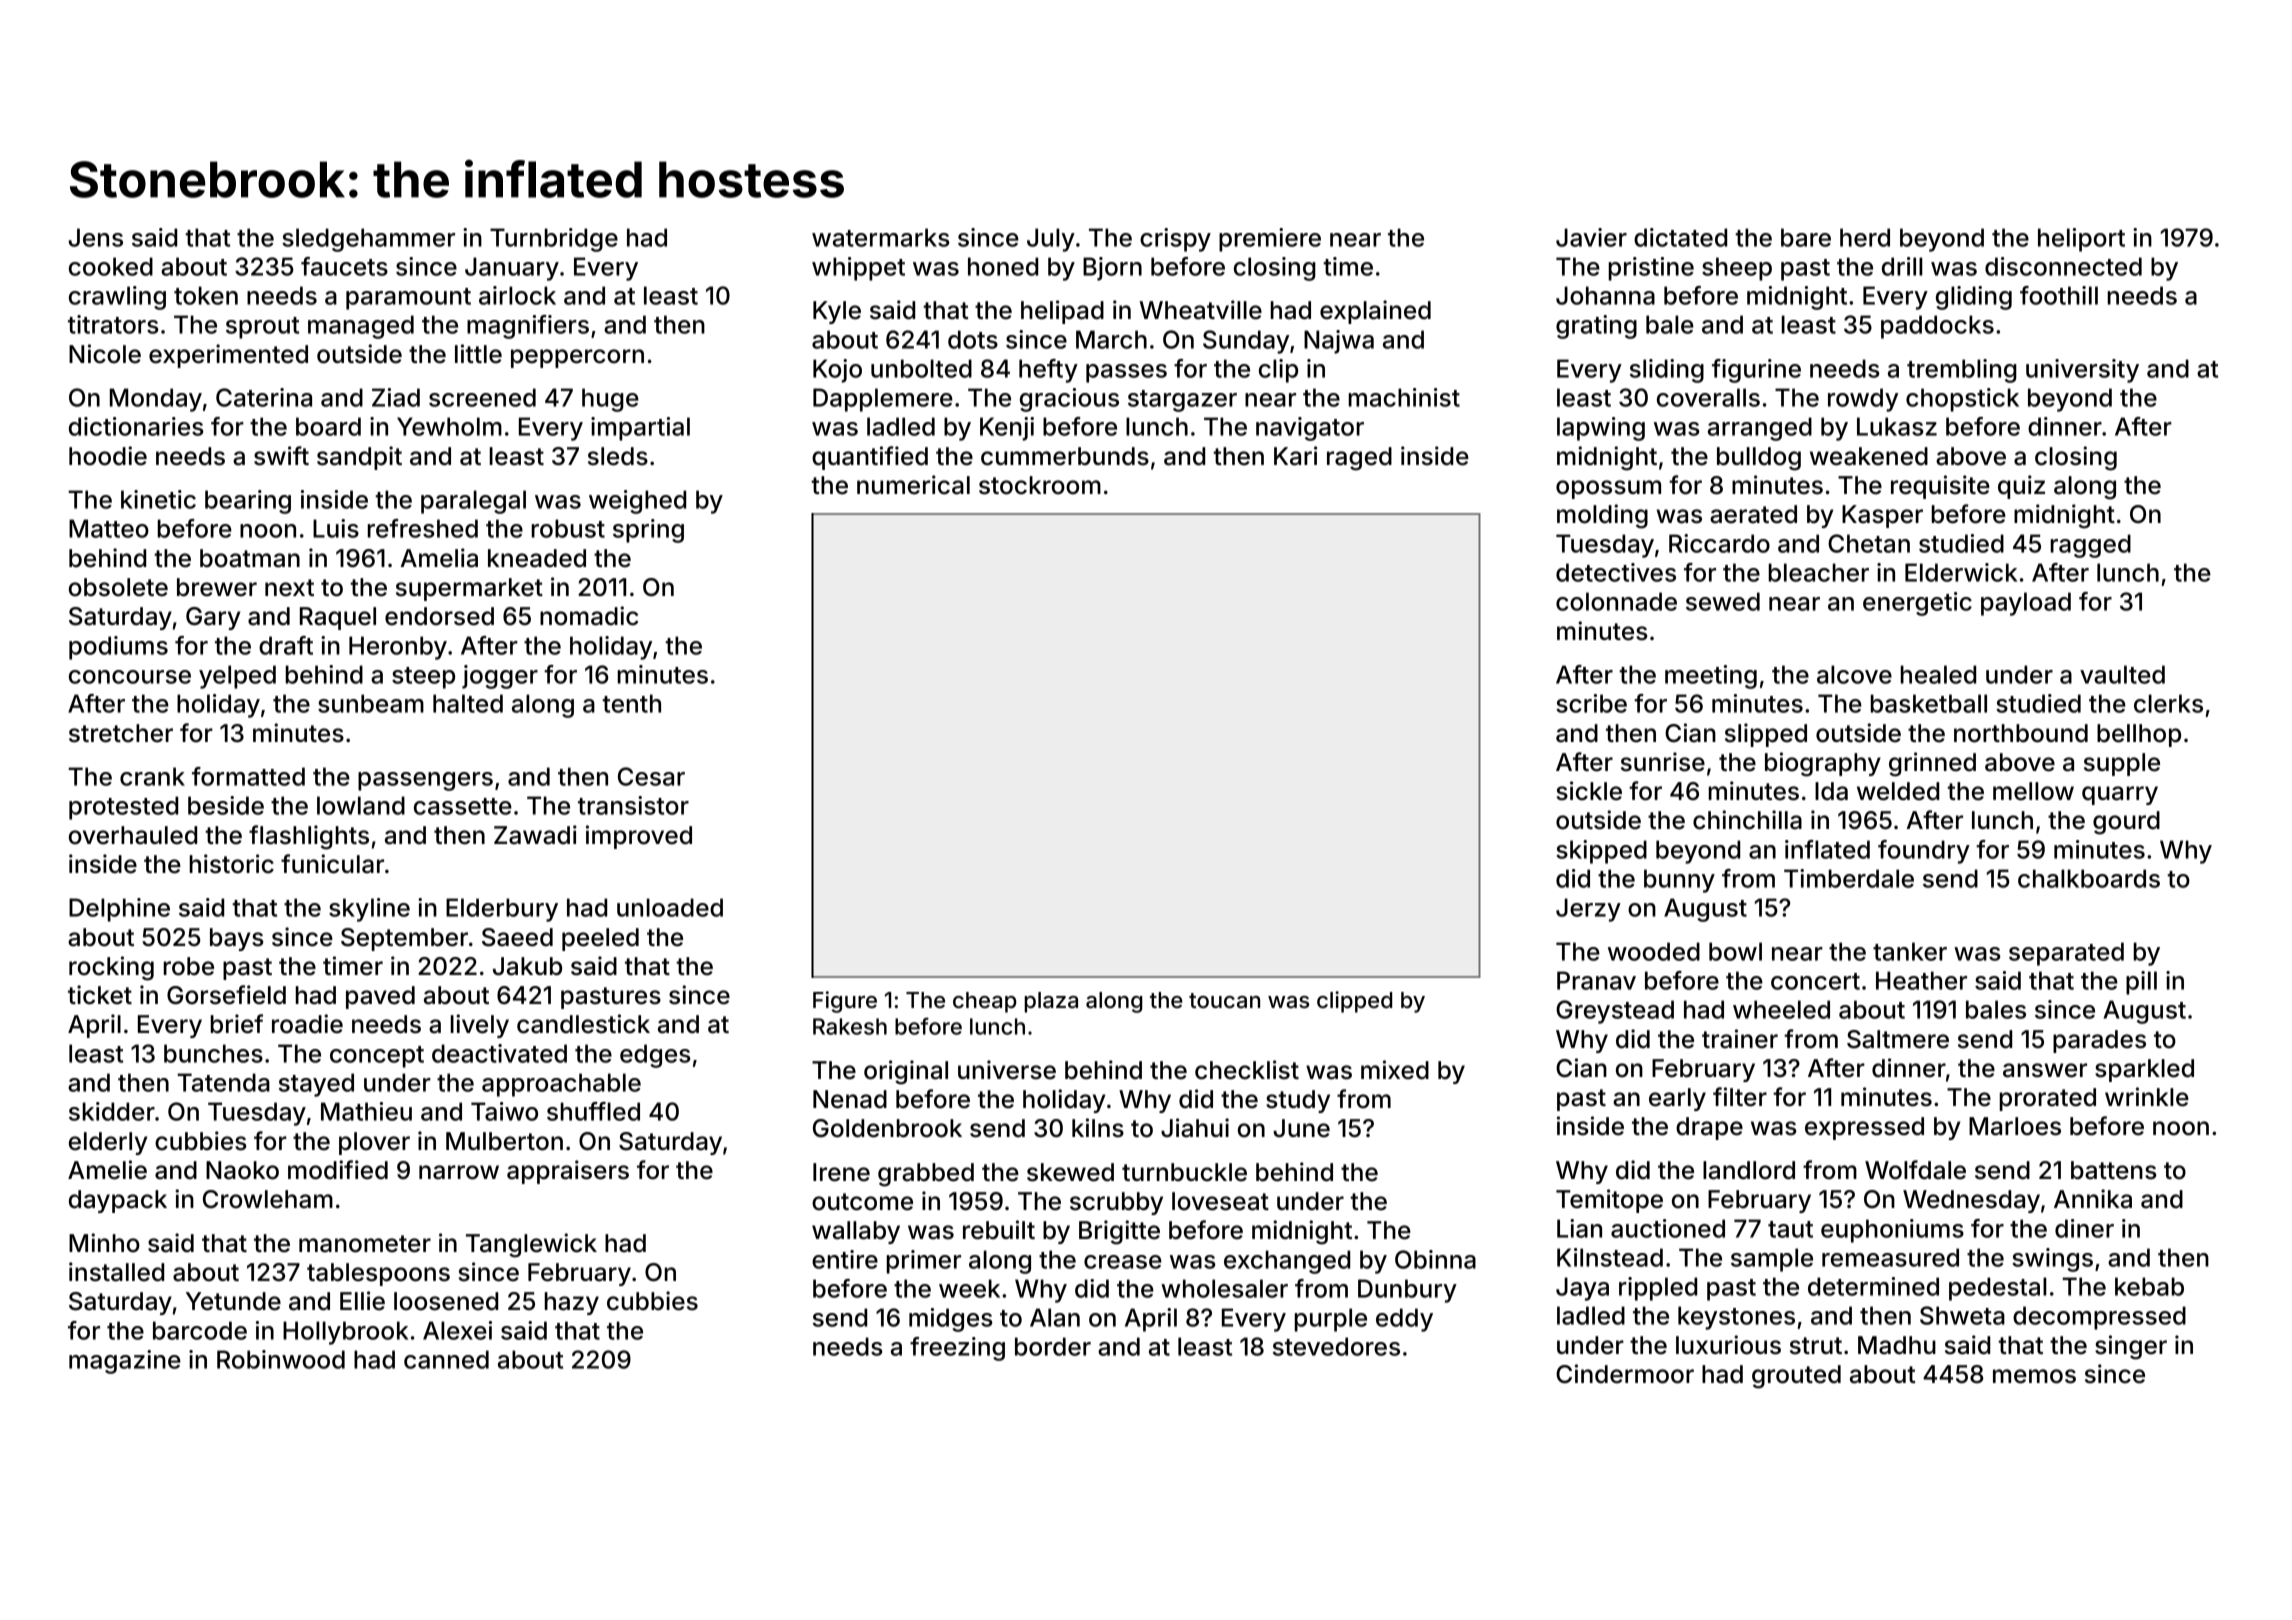  Describe the element at coordinates (1796, 1377) in the image. I see `grouted` at that location.
